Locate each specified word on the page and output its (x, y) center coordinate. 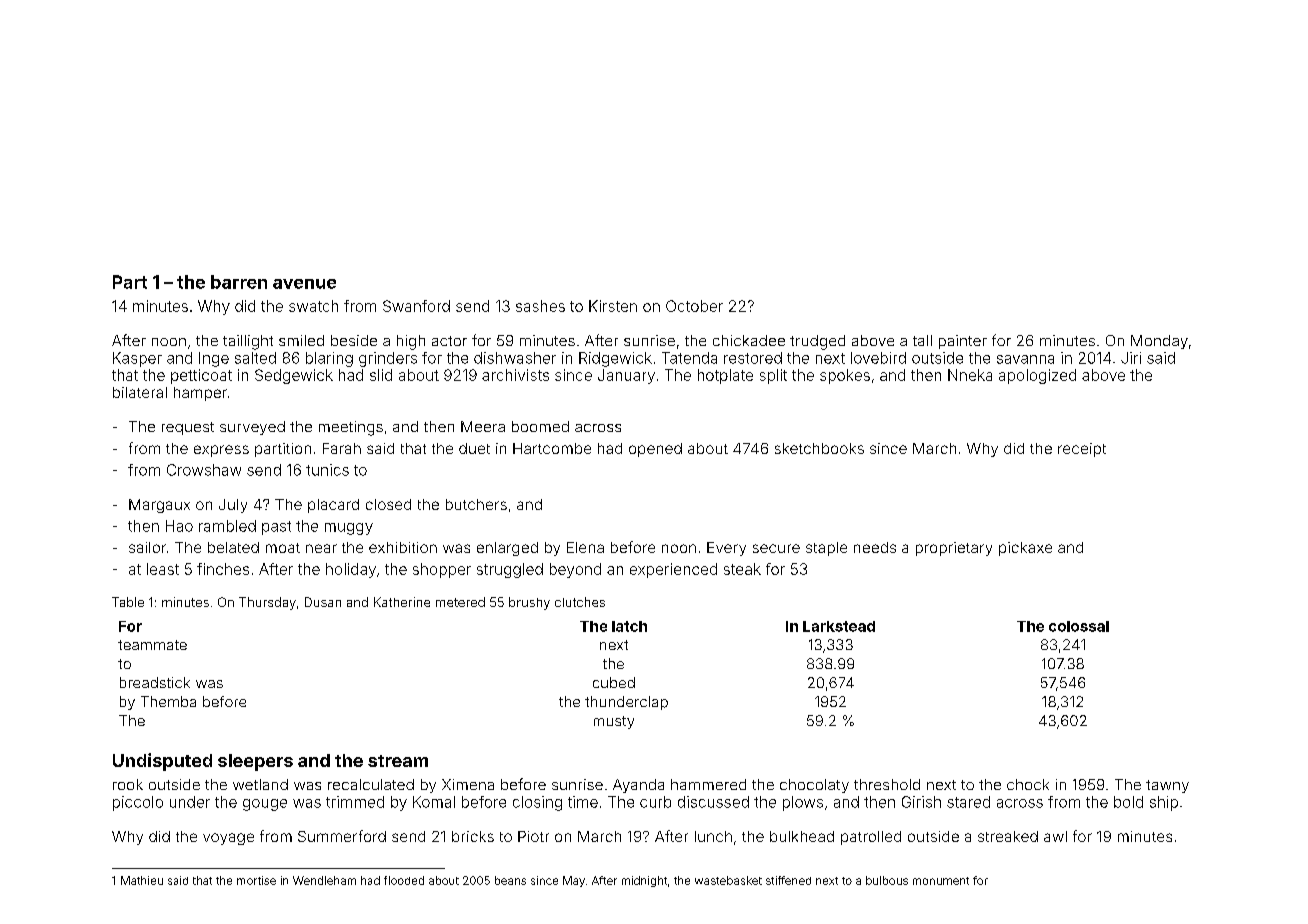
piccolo (138, 803)
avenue (304, 284)
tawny (1167, 786)
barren (239, 282)
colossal (1079, 626)
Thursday (267, 603)
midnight (644, 881)
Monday (1159, 342)
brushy (529, 603)
